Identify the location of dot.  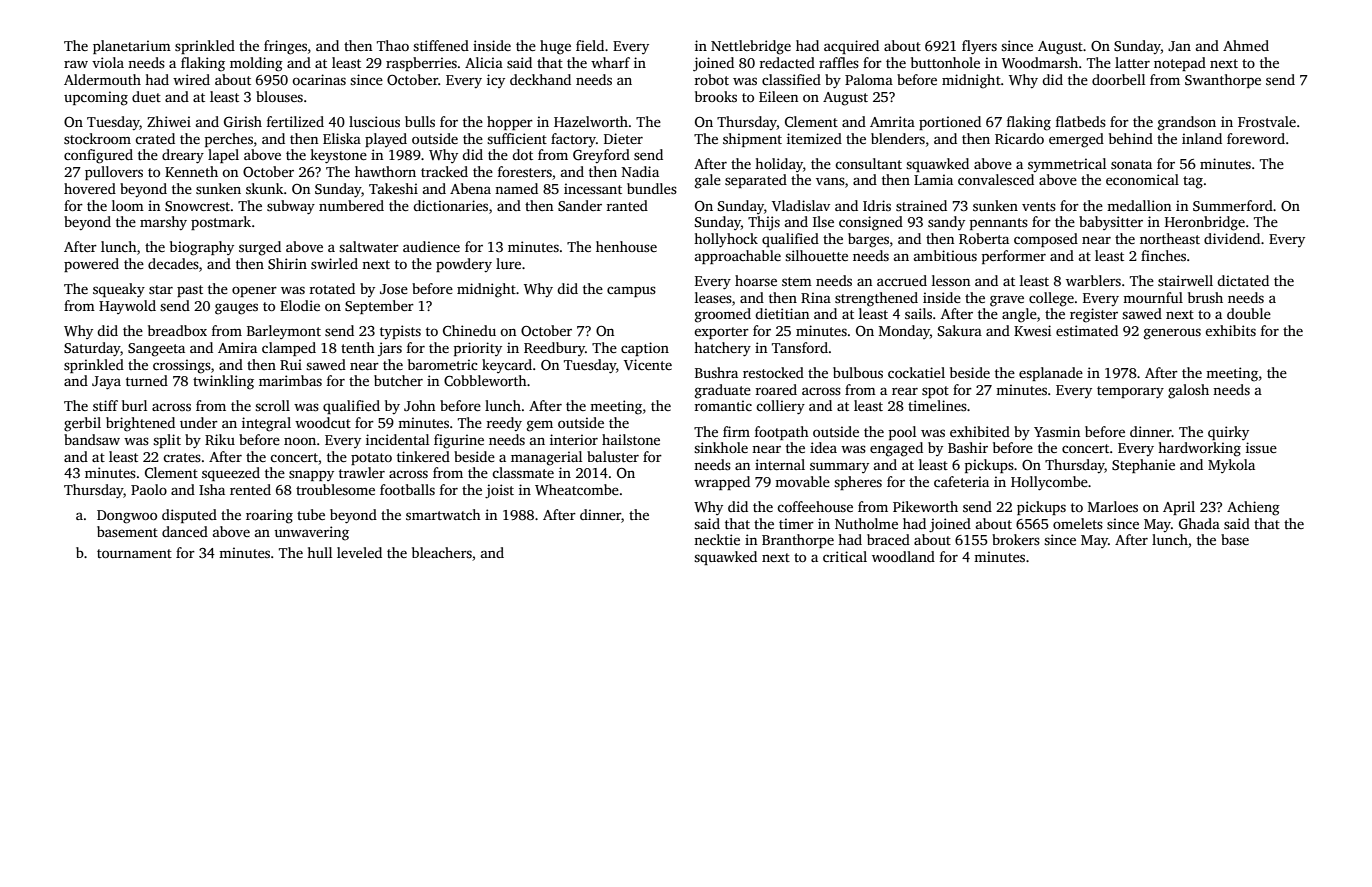
(522, 154).
